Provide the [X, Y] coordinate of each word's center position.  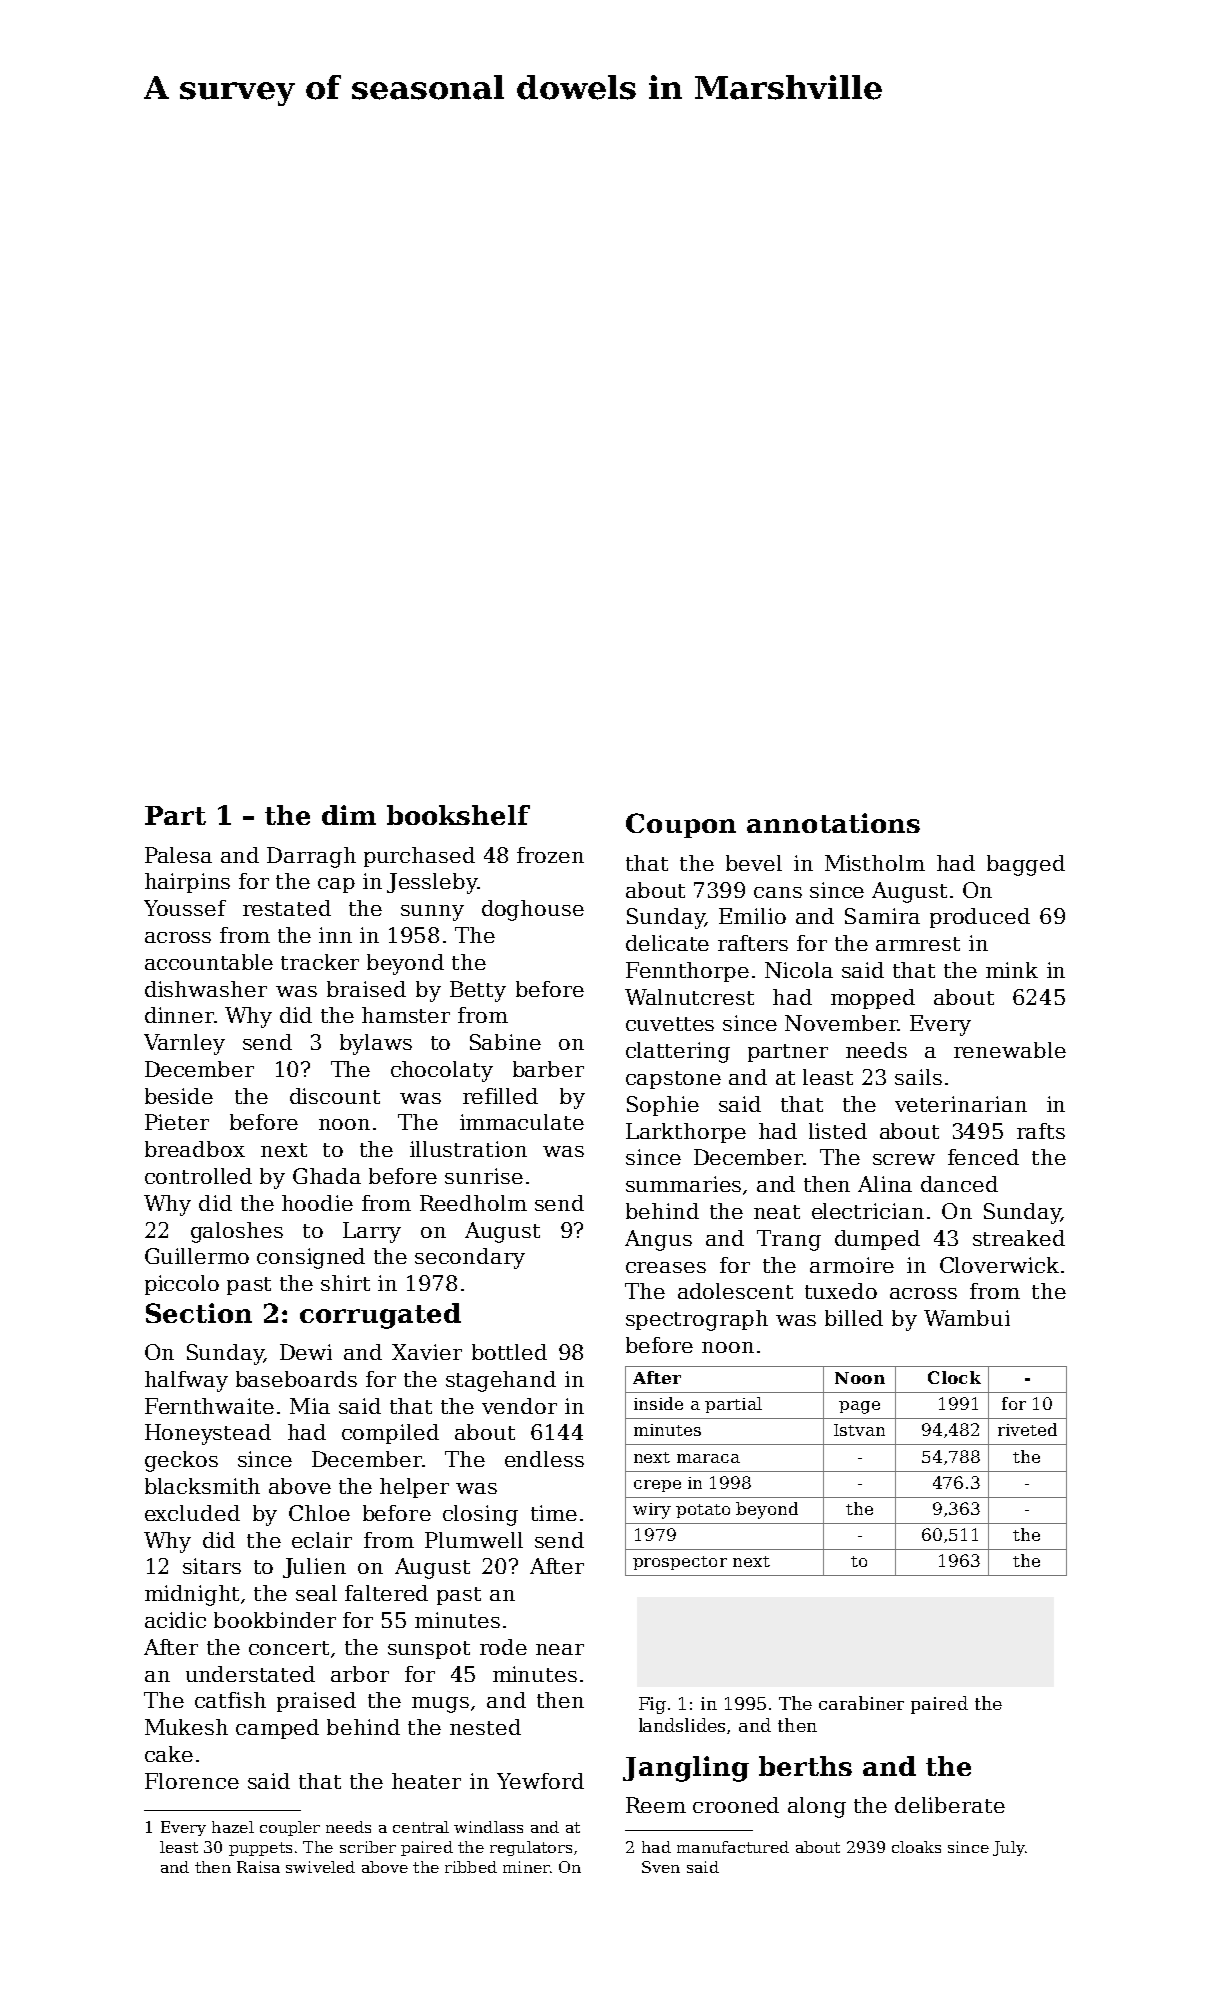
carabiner [861, 1703]
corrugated [380, 1316]
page [859, 1407]
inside [658, 1403]
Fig [652, 1705]
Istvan [859, 1430]
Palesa [178, 855]
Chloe [319, 1513]
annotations [833, 823]
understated [250, 1674]
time [554, 1513]
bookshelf [458, 815]
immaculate [522, 1122]
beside [179, 1096]
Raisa [258, 1867]
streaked [1019, 1238]
